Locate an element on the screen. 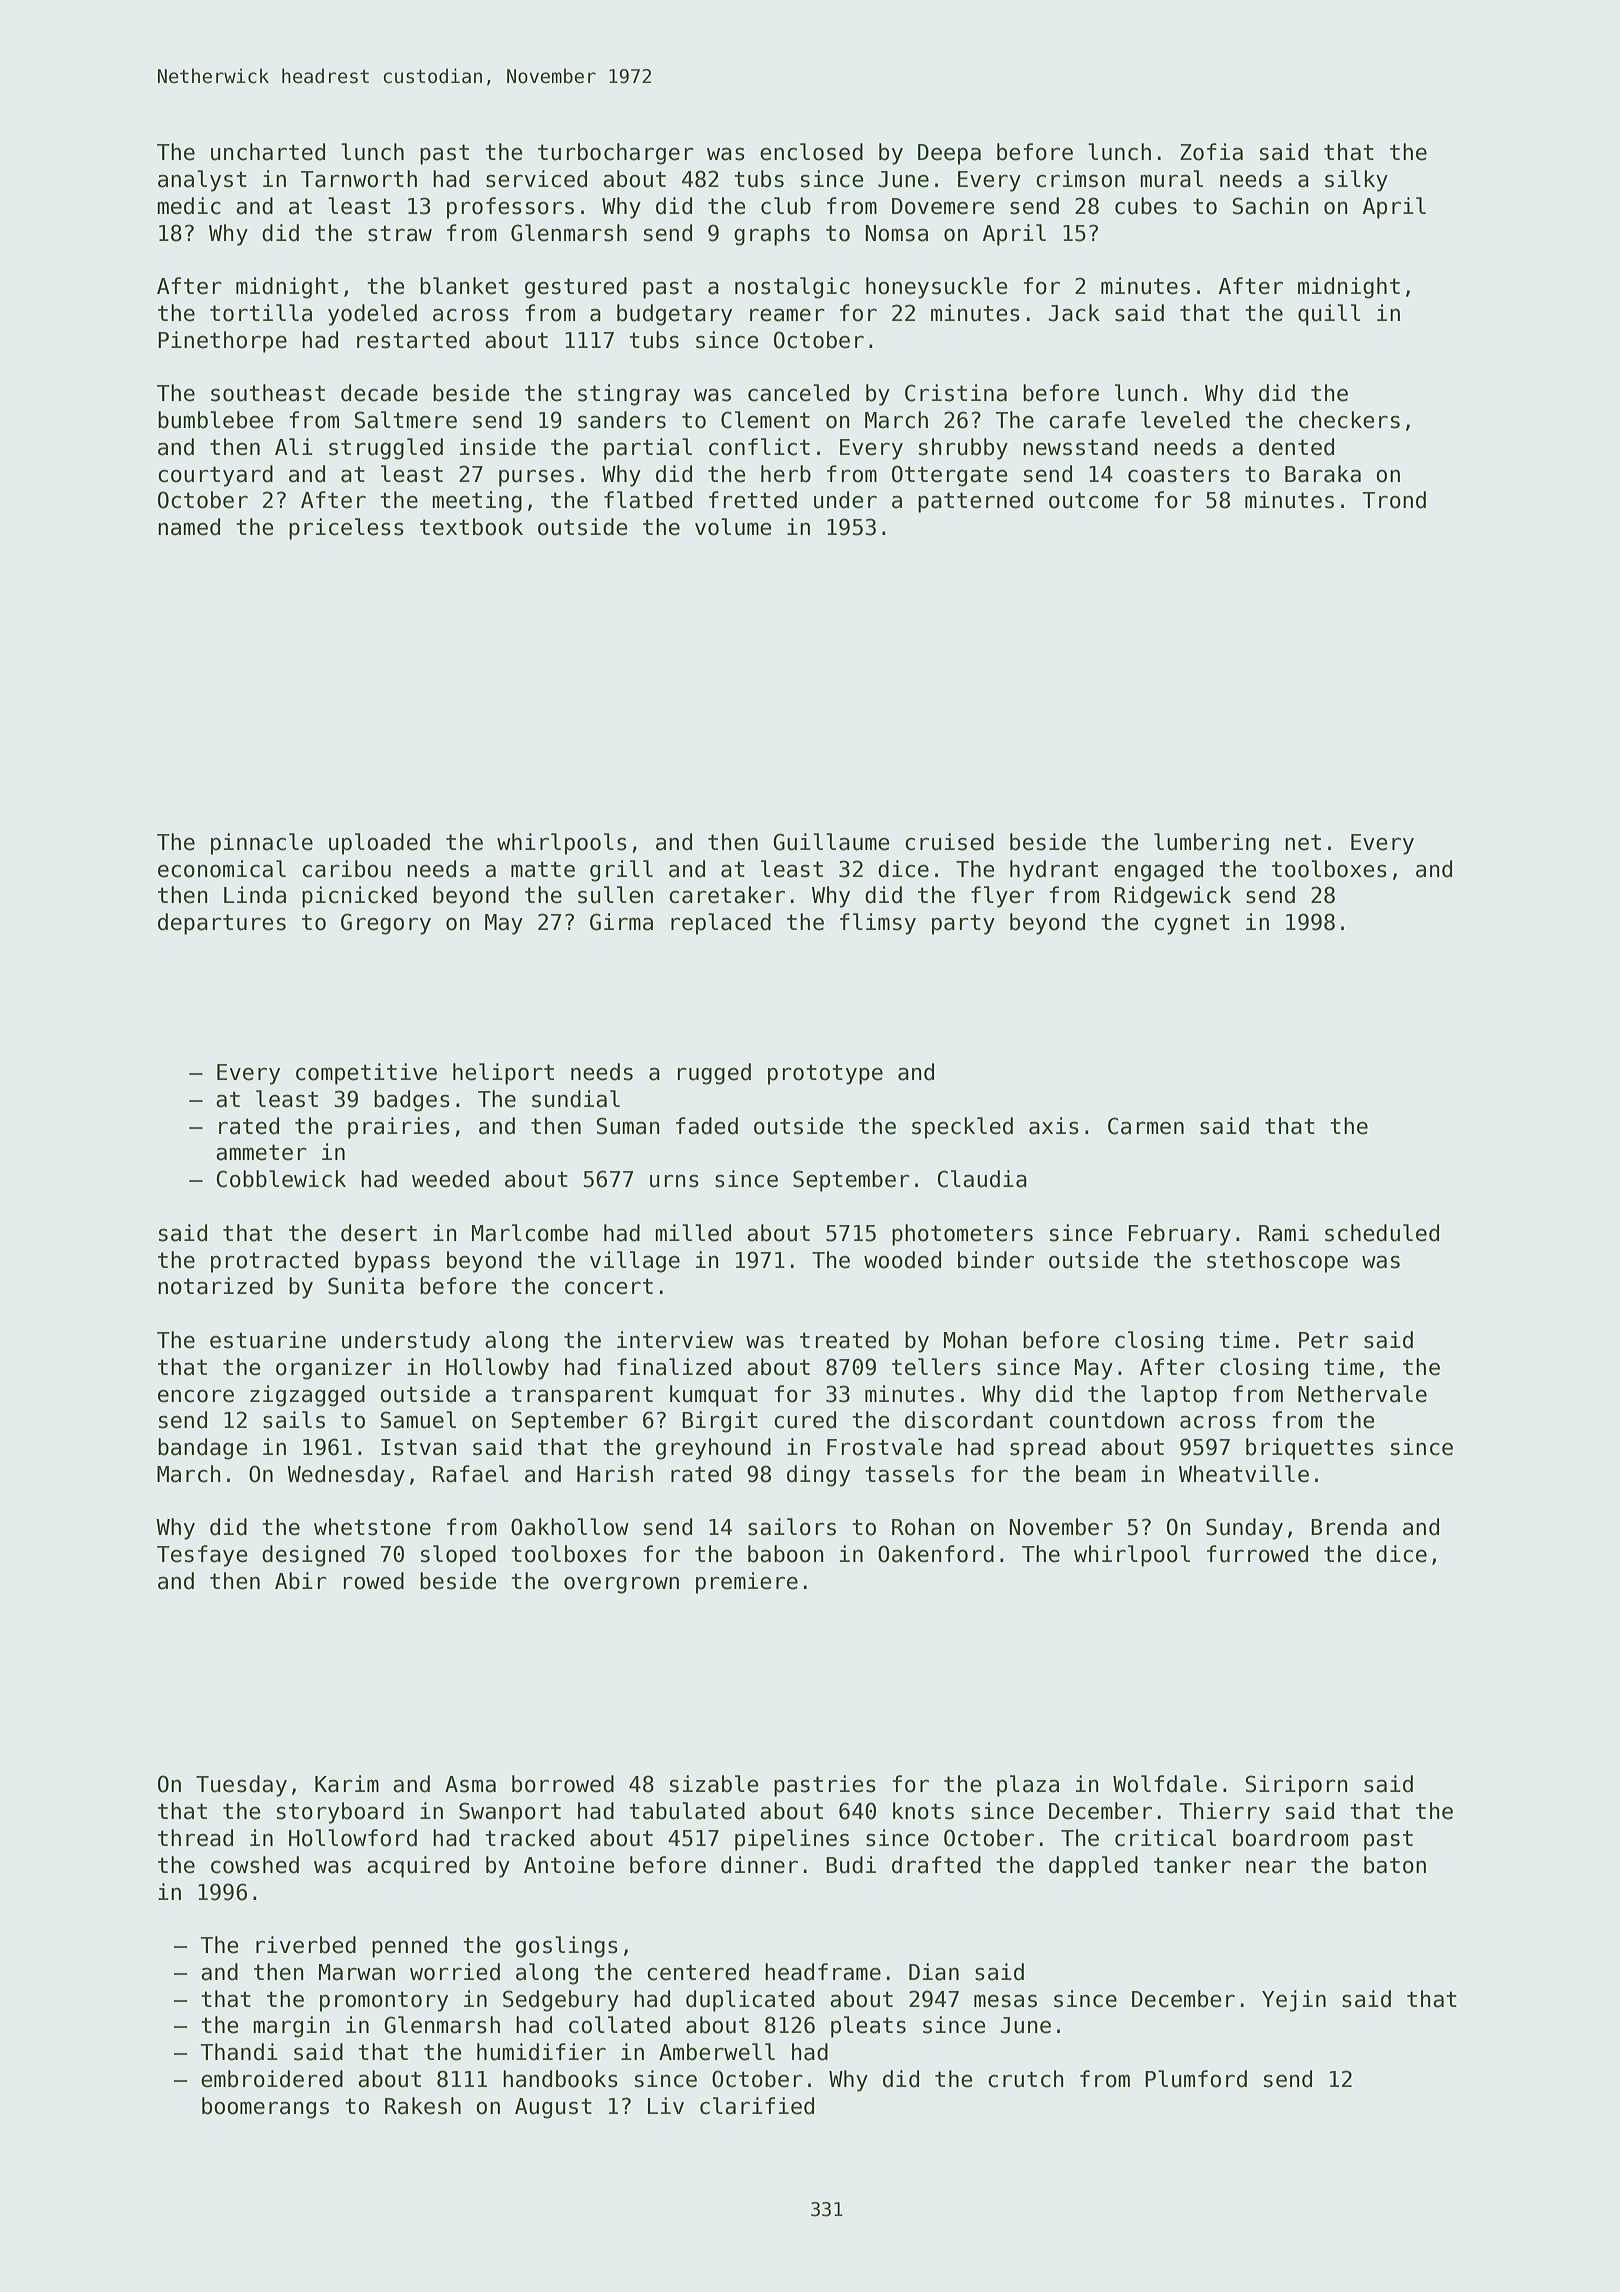 This screenshot has height=2292, width=1620. Tesfaye is located at coordinates (202, 1556).
